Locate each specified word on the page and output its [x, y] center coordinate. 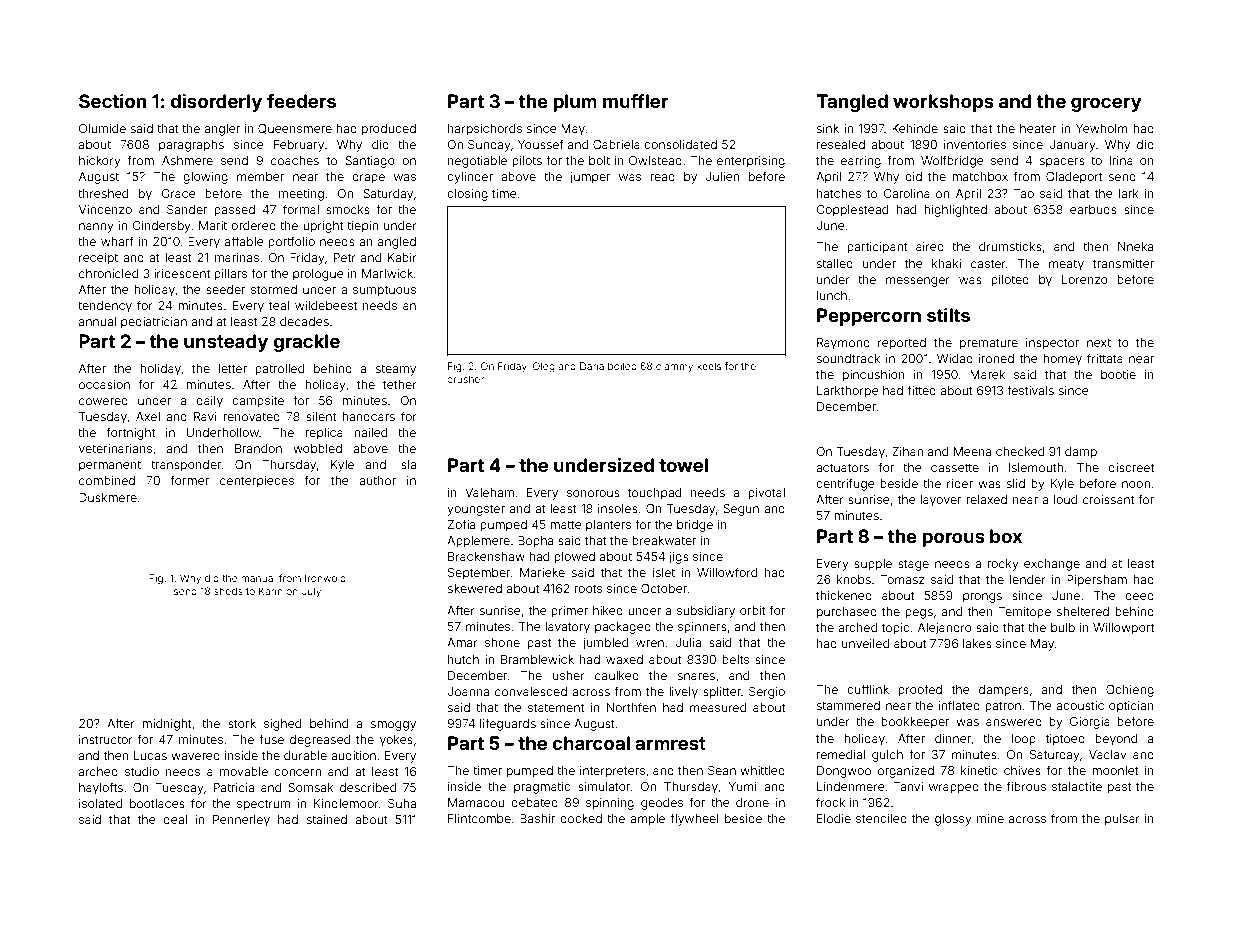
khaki [946, 263]
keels [709, 366]
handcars [368, 416]
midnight [167, 725]
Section [112, 101]
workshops [943, 103]
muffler [635, 101]
